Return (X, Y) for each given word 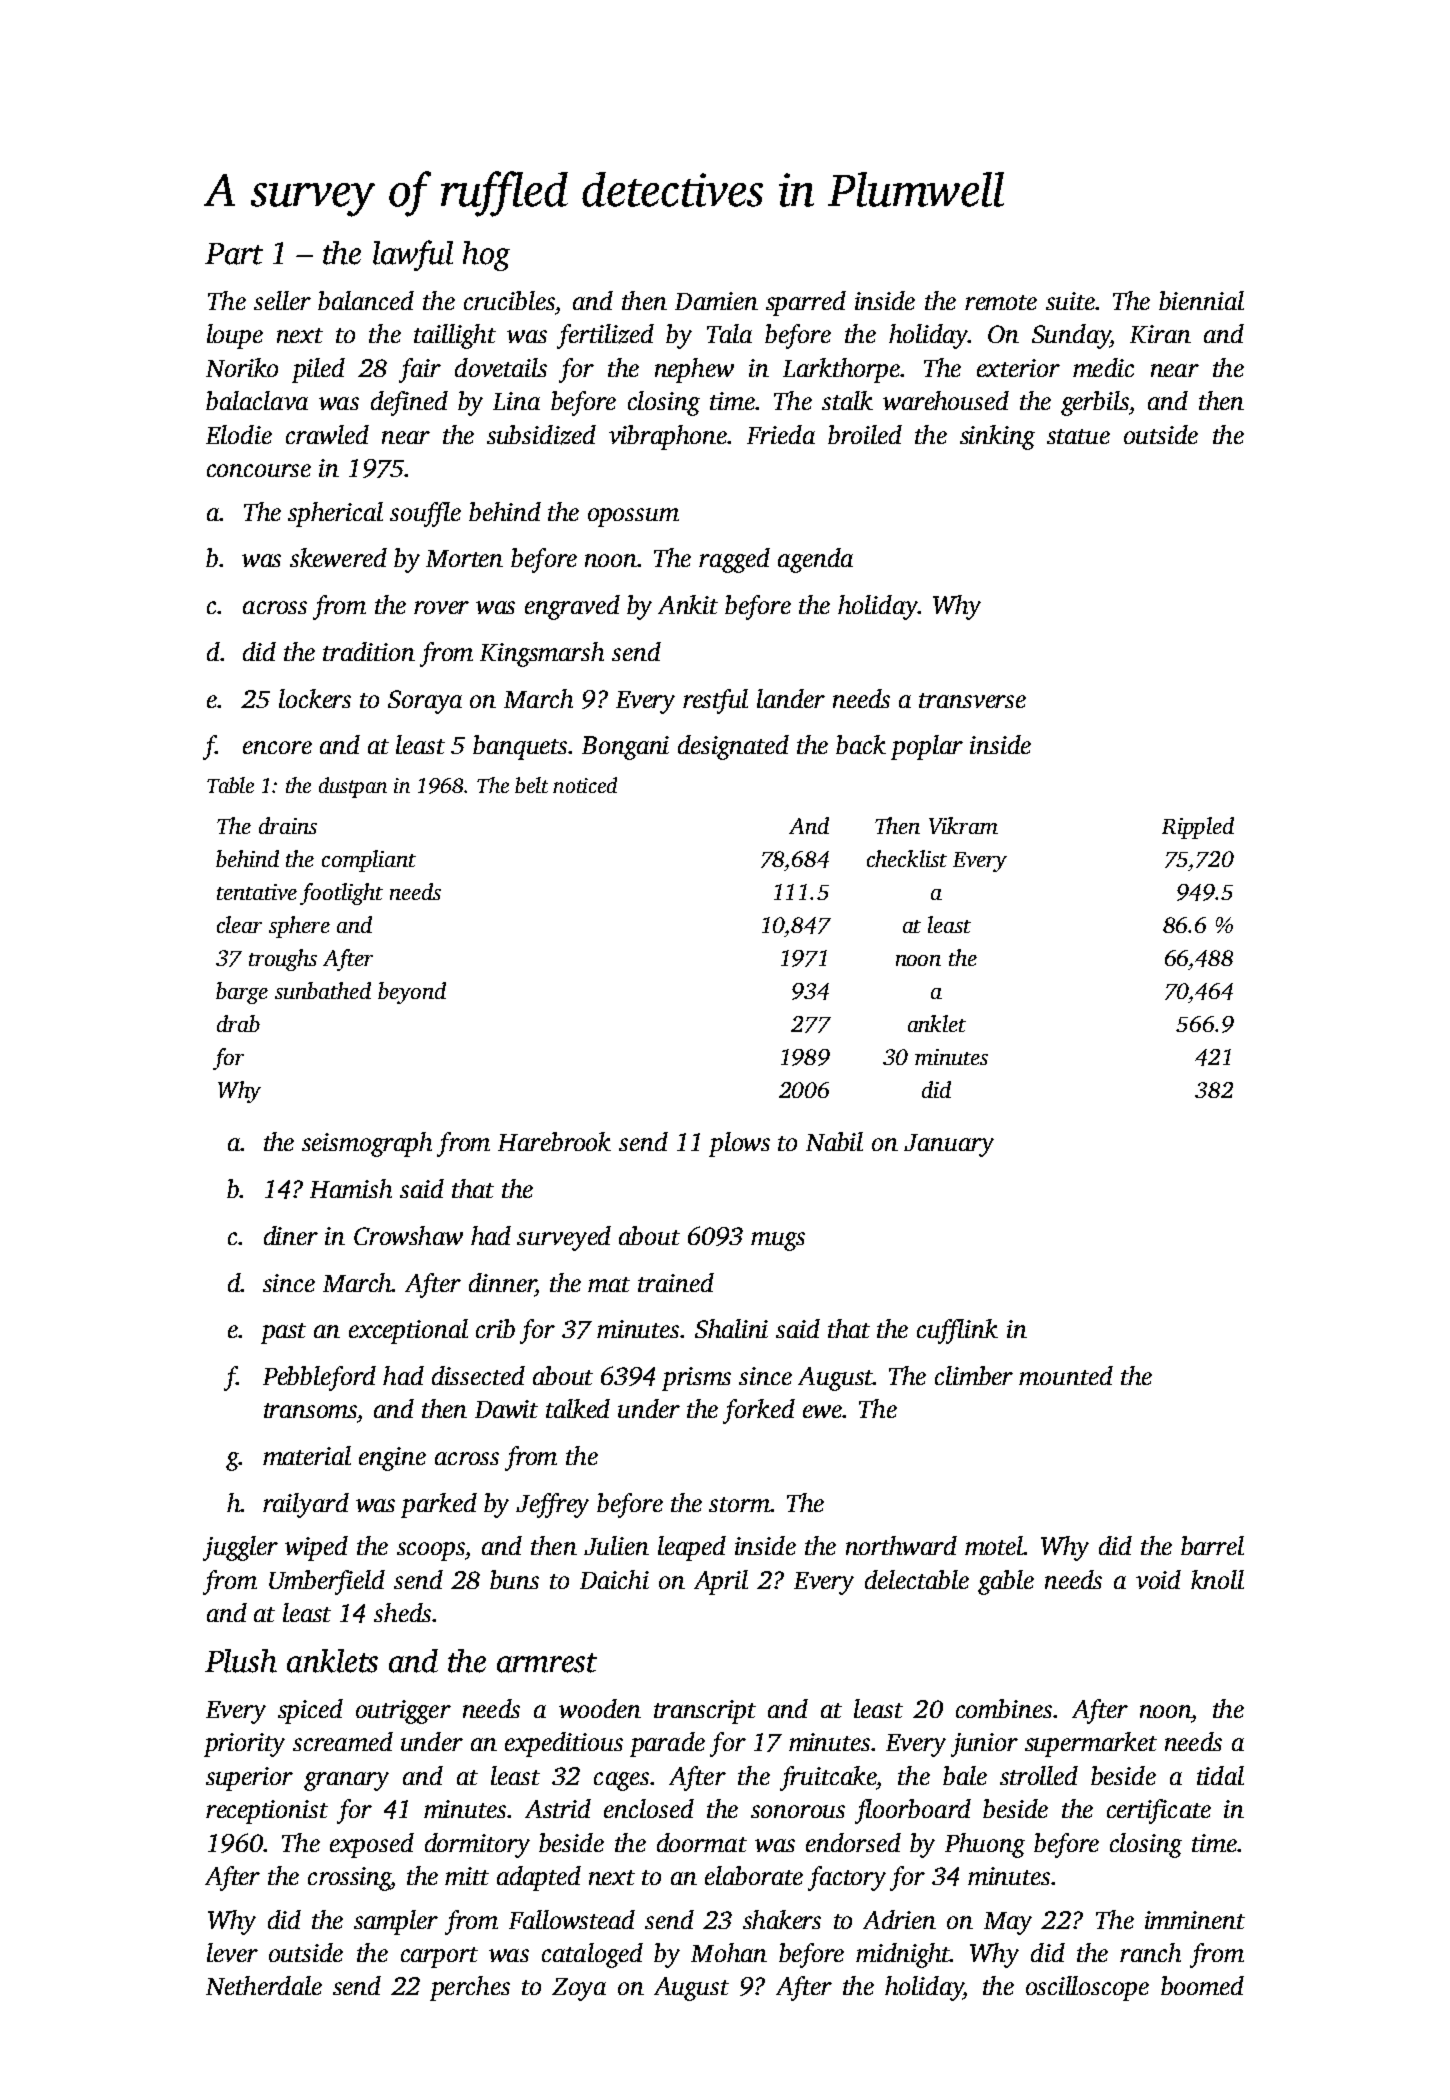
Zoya (579, 1989)
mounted (1066, 1375)
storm (739, 1504)
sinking (997, 437)
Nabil (834, 1141)
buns (514, 1579)
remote (1001, 302)
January (949, 1145)
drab (238, 1023)
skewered (338, 557)
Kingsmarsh (542, 654)
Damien (716, 301)
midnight (903, 1955)
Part (234, 254)
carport (439, 1957)
